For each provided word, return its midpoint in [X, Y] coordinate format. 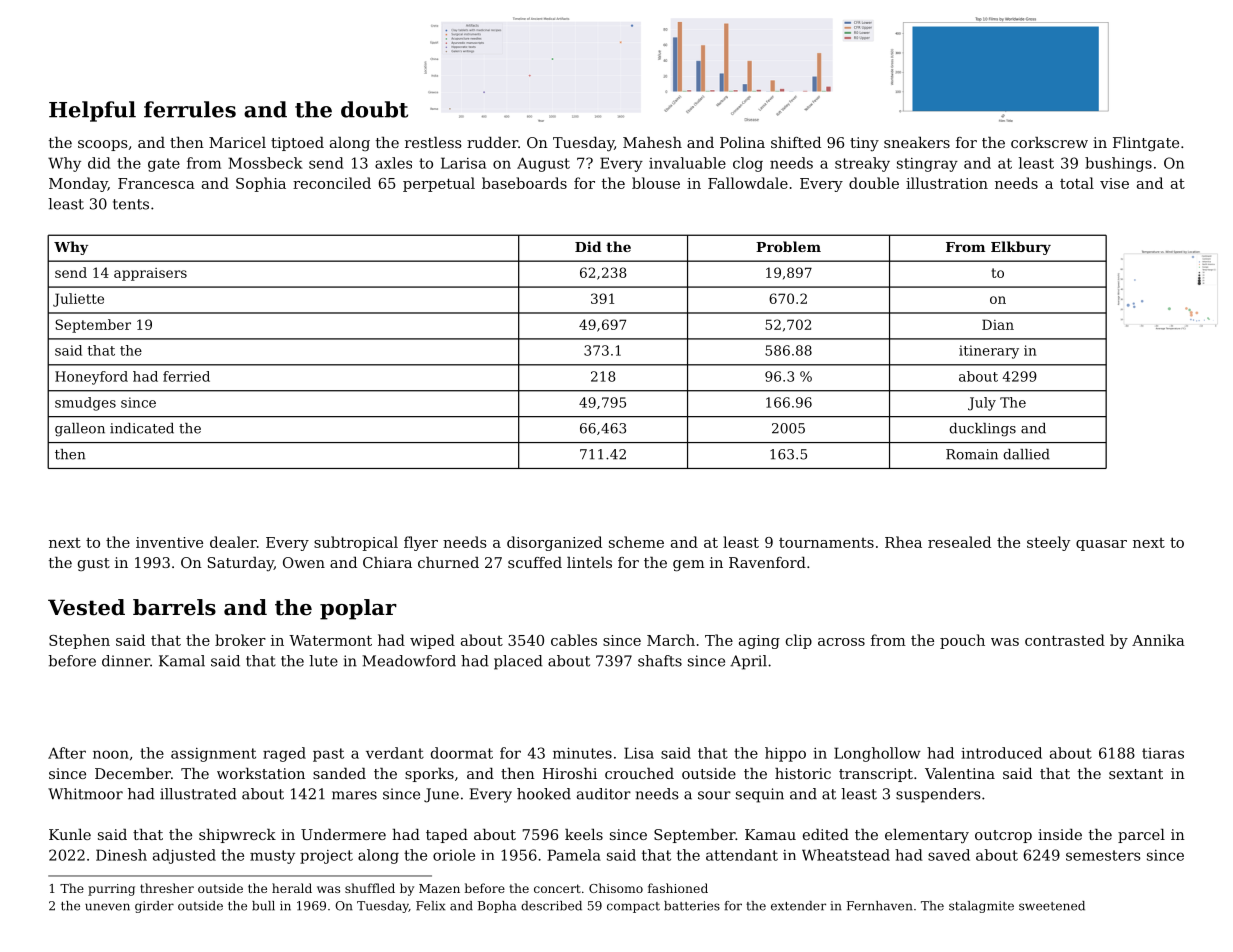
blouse [656, 183]
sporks [429, 775]
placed [518, 662]
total [1077, 183]
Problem [788, 246]
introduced [1001, 753]
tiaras [1163, 753]
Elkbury [1021, 248]
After [67, 753]
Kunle [70, 834]
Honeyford [91, 378]
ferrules [190, 109]
